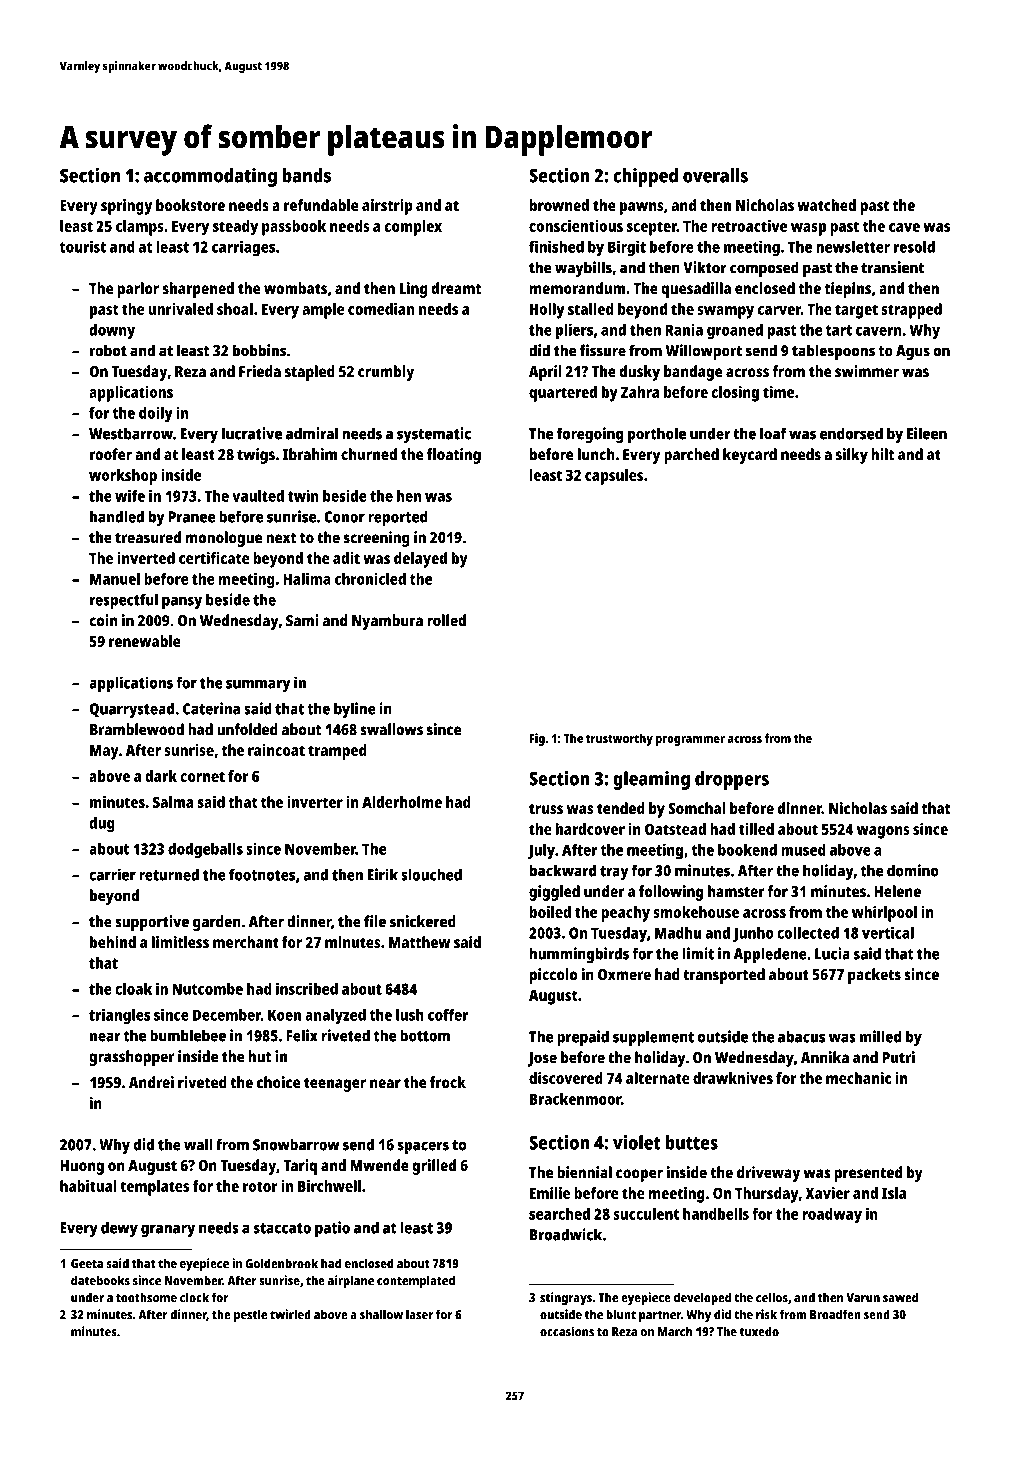 This page has height=1464, width=1011. Describe the element at coordinates (835, 1314) in the page. I see `Broadfen` at that location.
